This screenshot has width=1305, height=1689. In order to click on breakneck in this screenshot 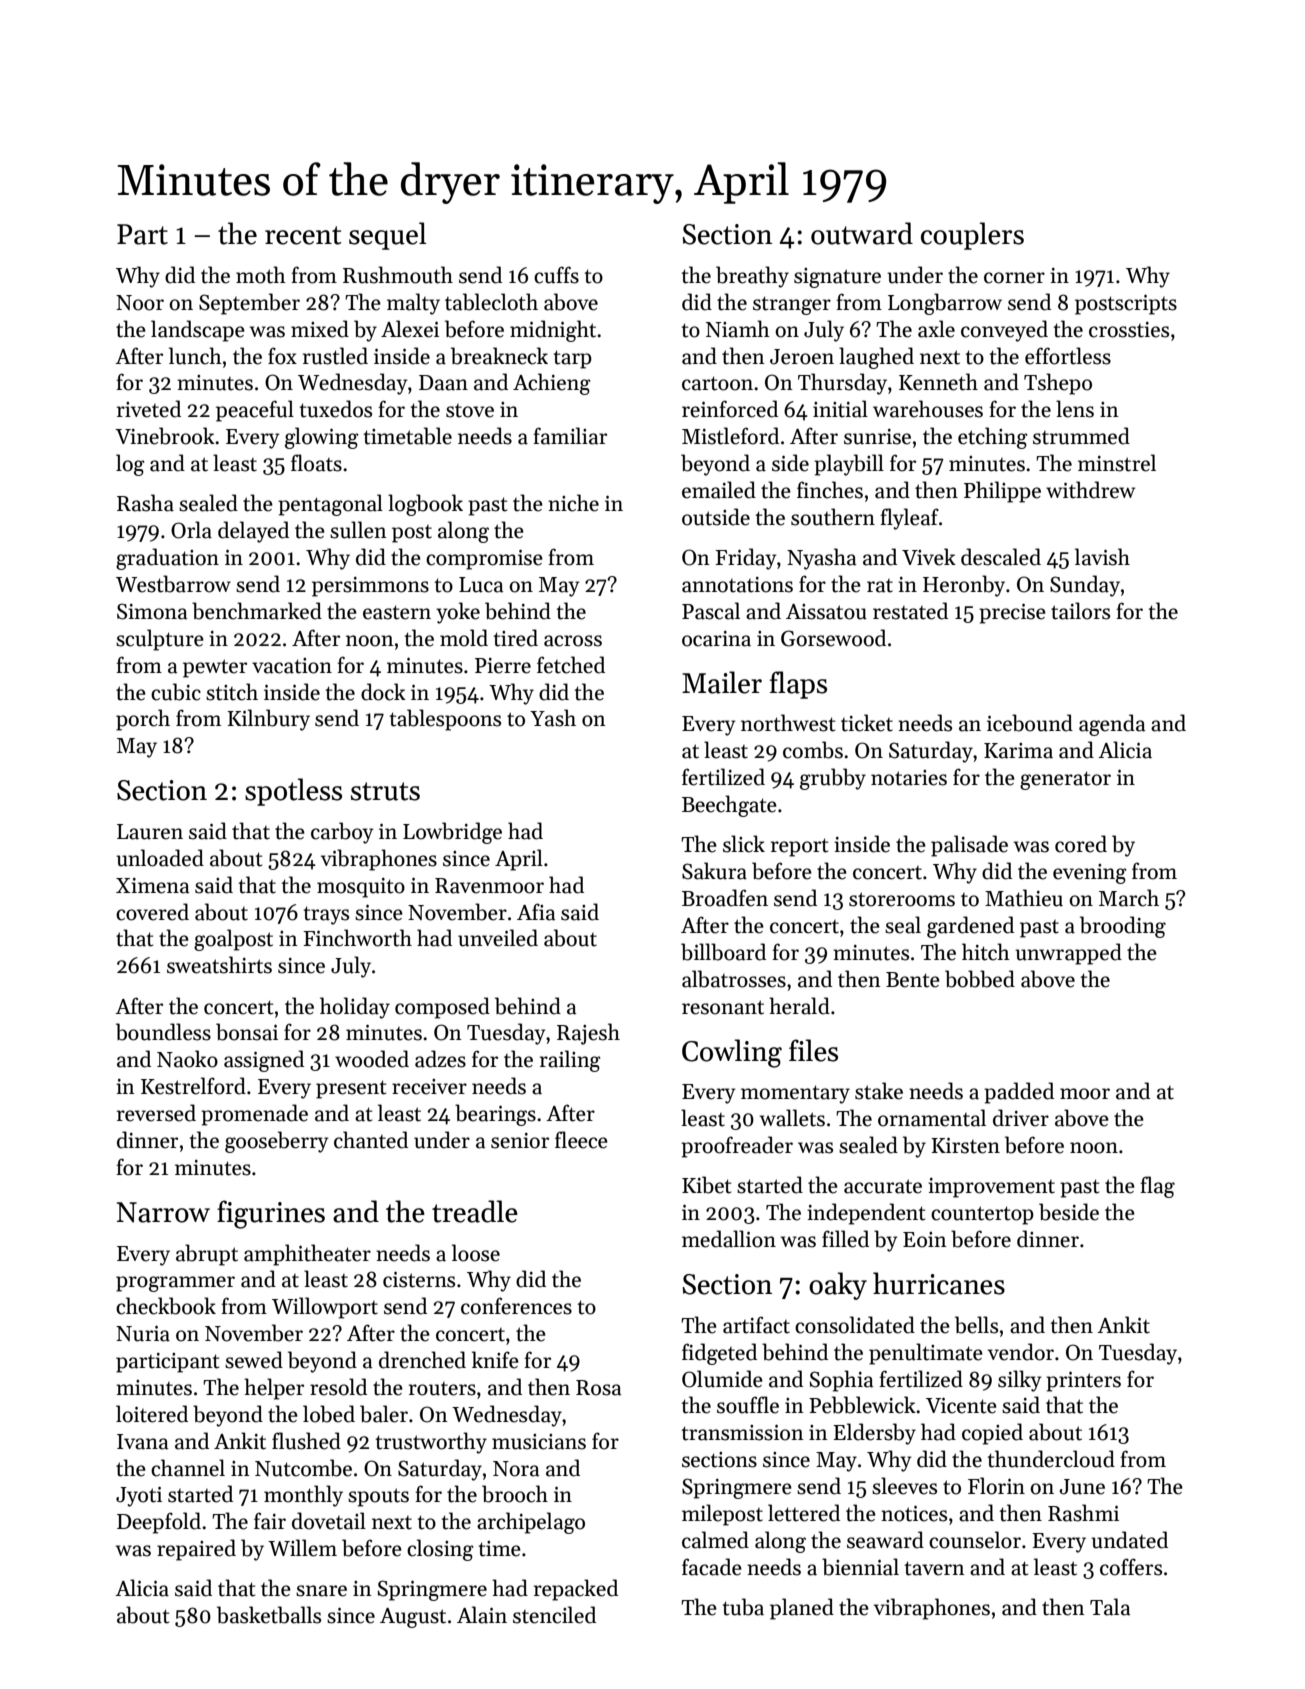, I will do `click(499, 356)`.
